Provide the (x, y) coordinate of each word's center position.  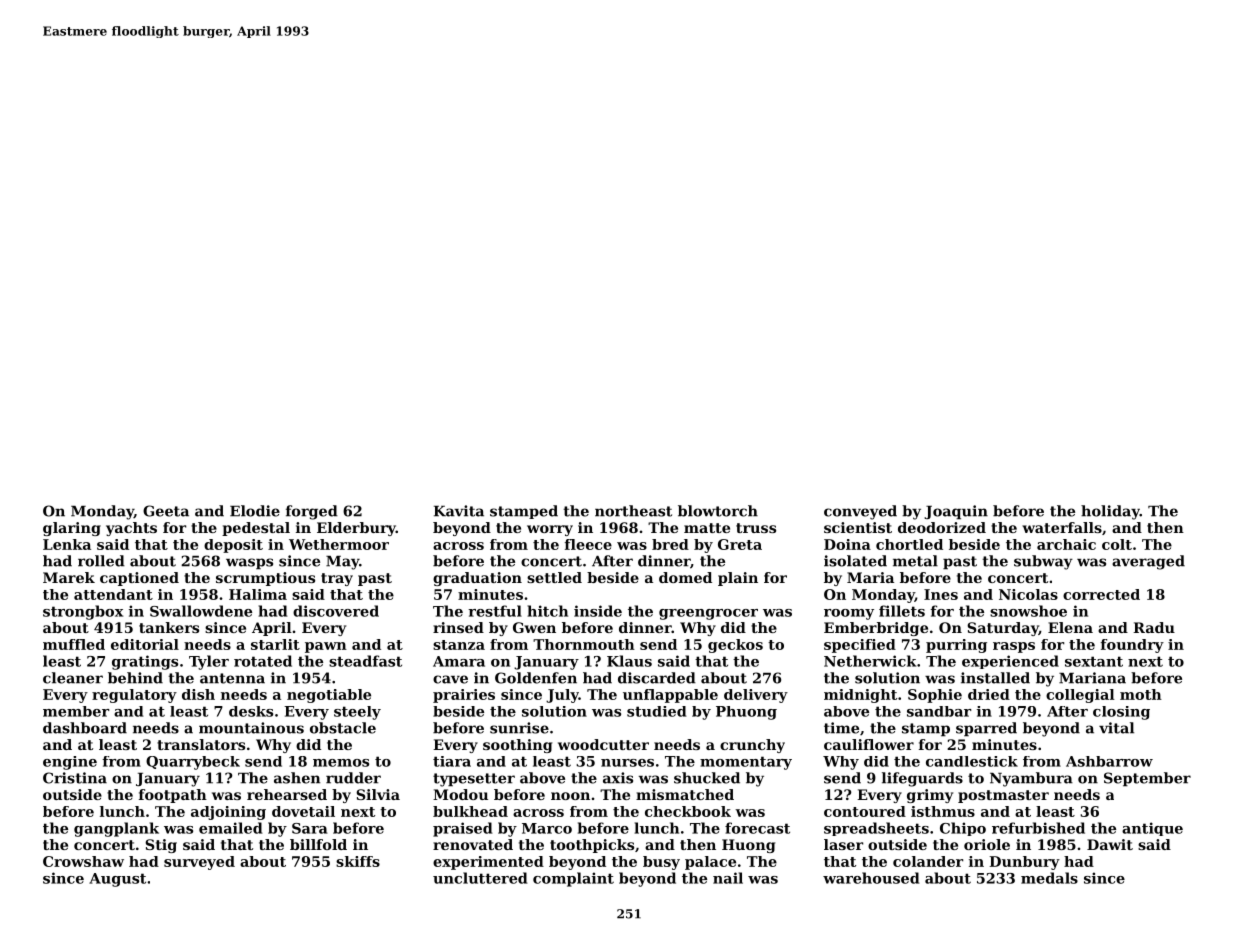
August (117, 880)
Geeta (166, 511)
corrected (1101, 594)
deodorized (942, 527)
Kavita (459, 511)
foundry (1132, 646)
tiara (452, 761)
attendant (113, 594)
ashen (297, 778)
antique (1152, 829)
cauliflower (869, 744)
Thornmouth (584, 644)
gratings (145, 662)
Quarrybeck (193, 763)
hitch (547, 611)
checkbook (688, 811)
